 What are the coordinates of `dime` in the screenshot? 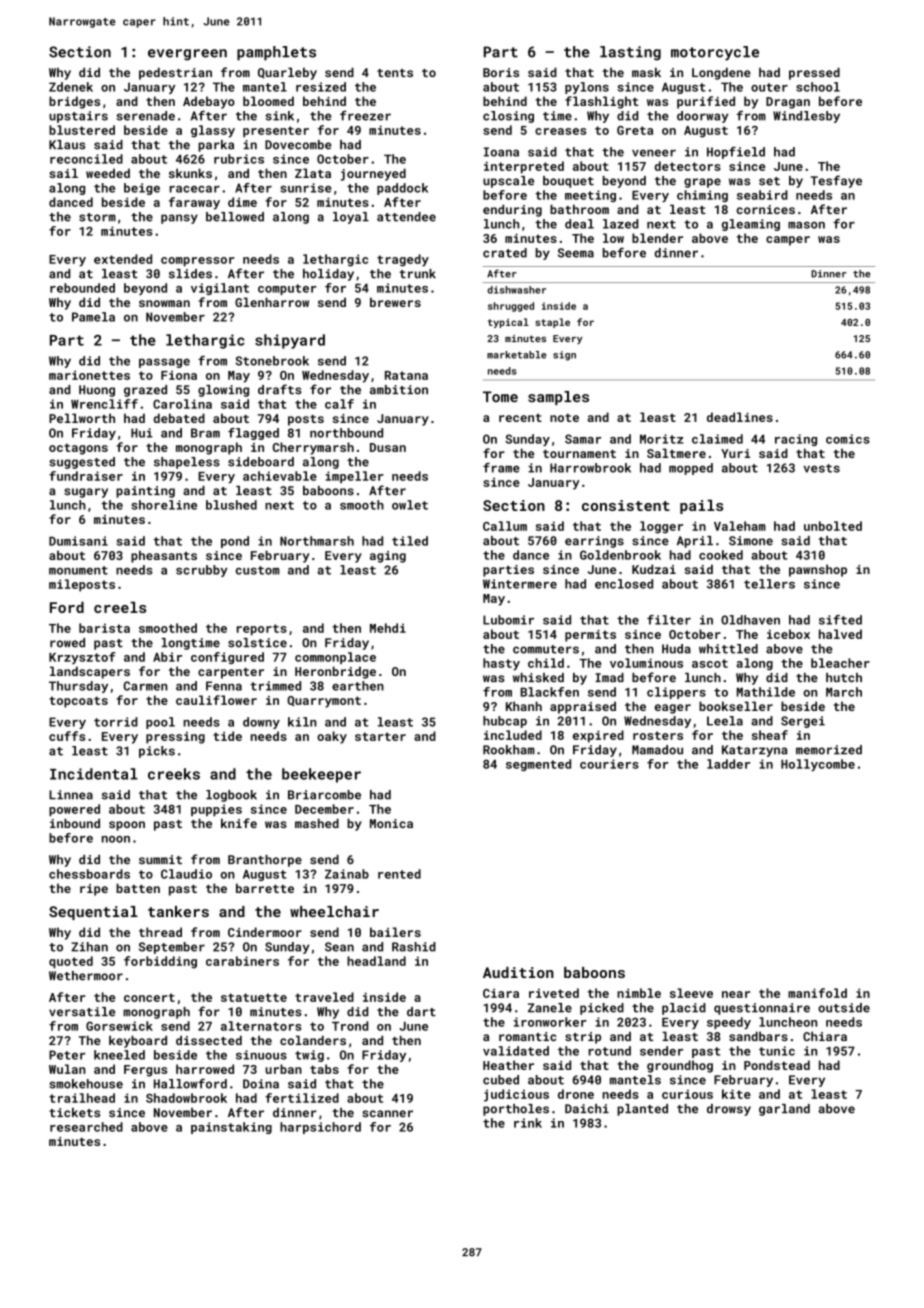 It's located at (242, 202).
